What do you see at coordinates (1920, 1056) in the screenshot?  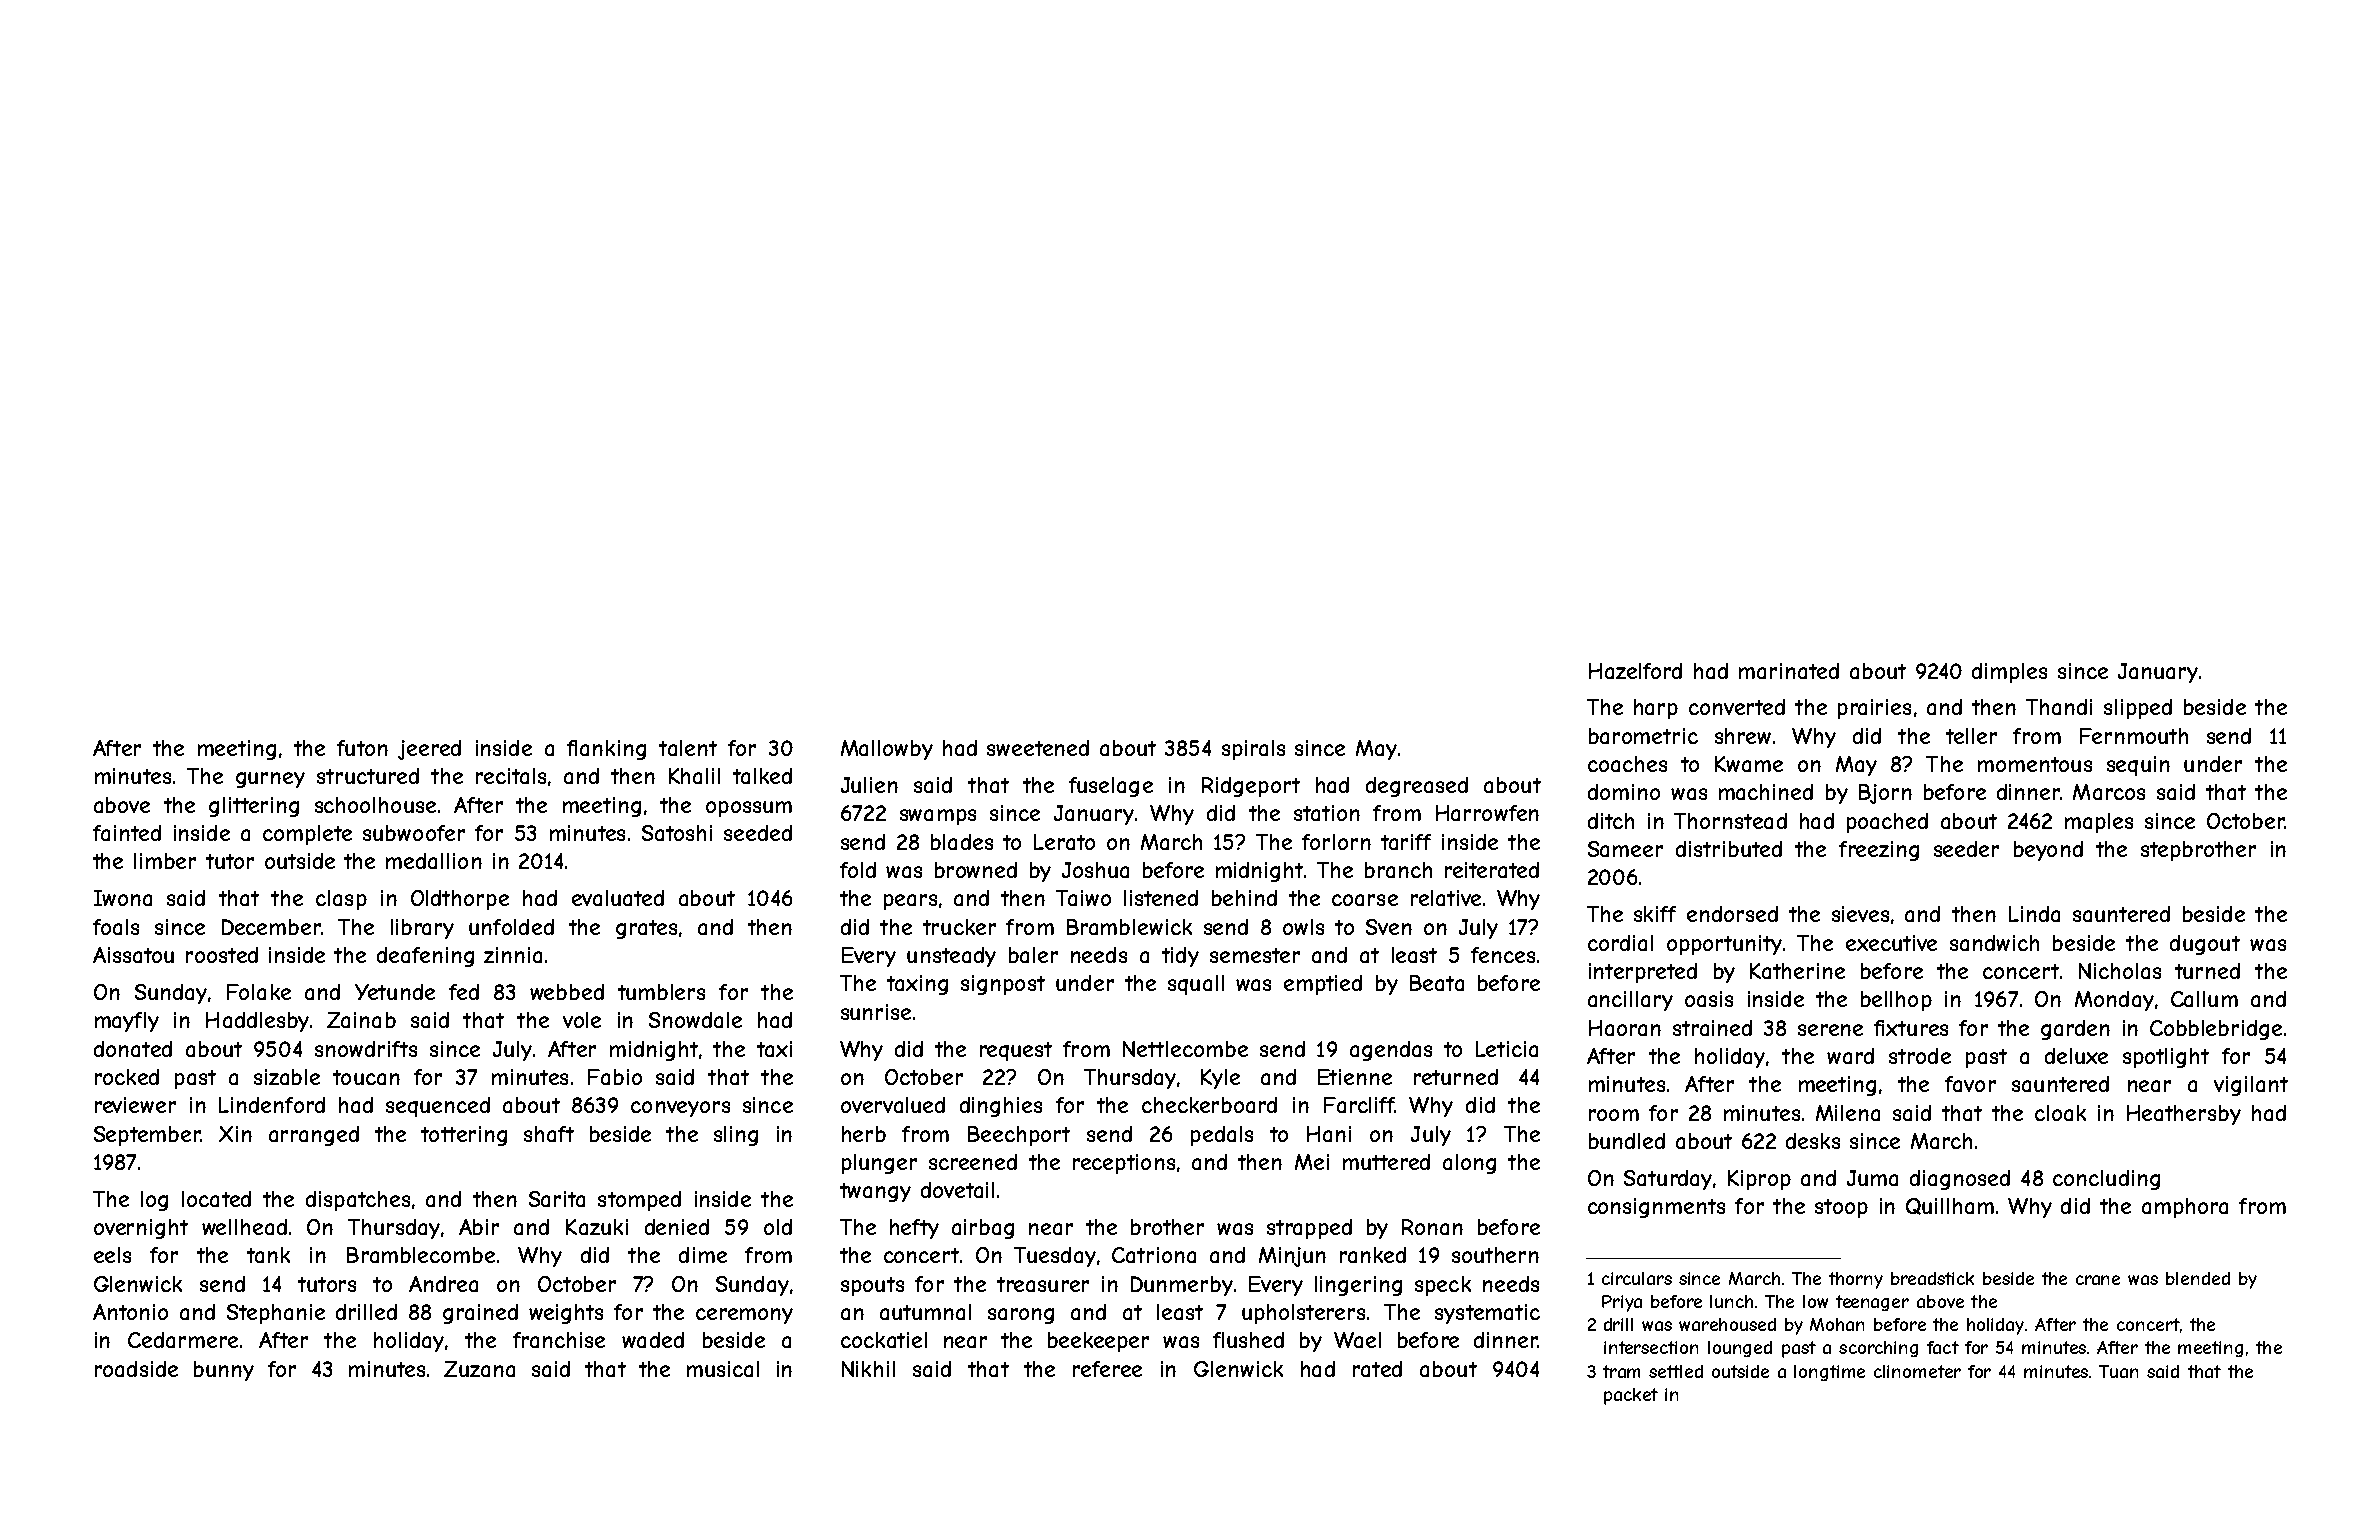 I see `strode` at bounding box center [1920, 1056].
